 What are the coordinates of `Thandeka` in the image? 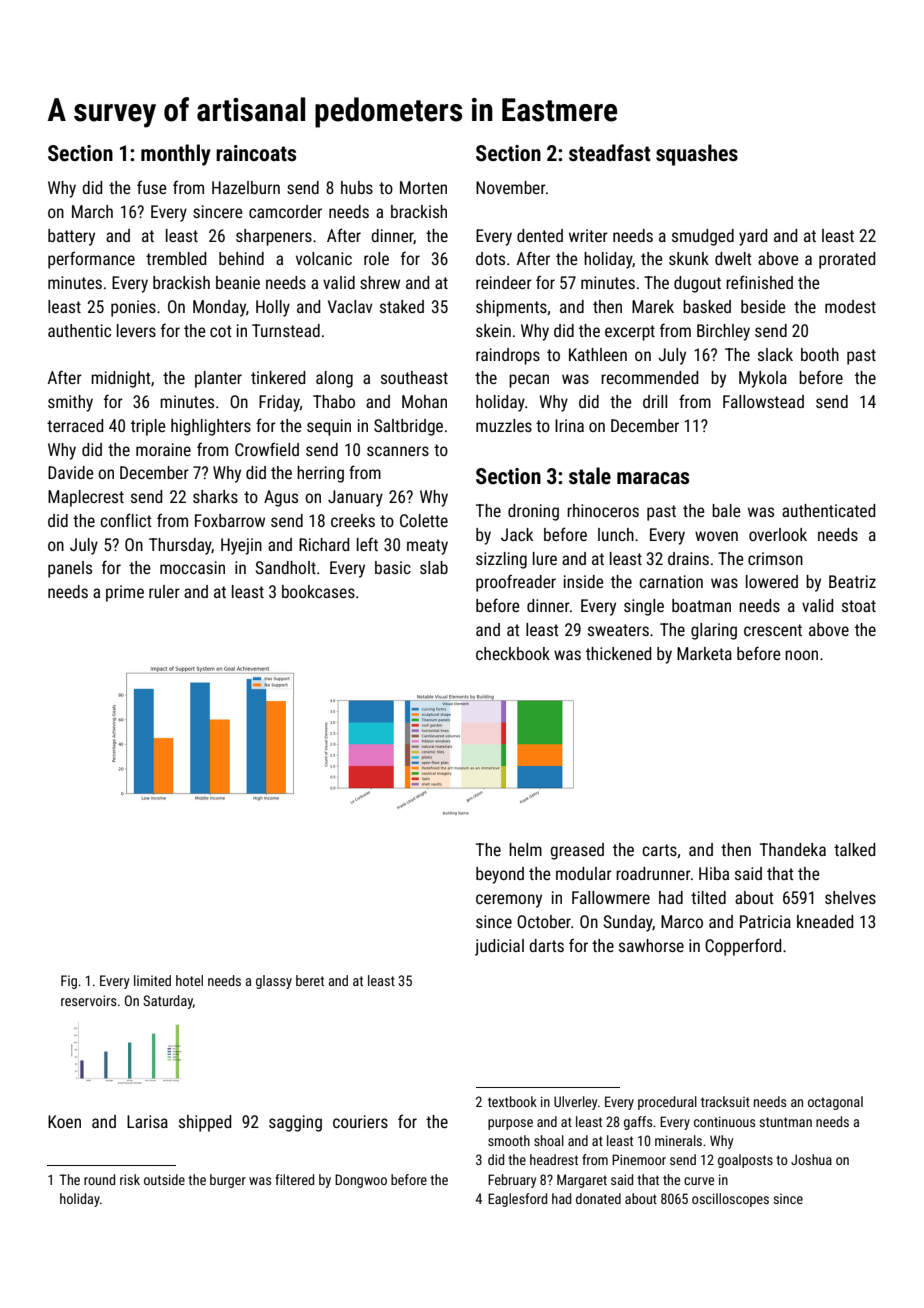 It's located at (793, 849).
